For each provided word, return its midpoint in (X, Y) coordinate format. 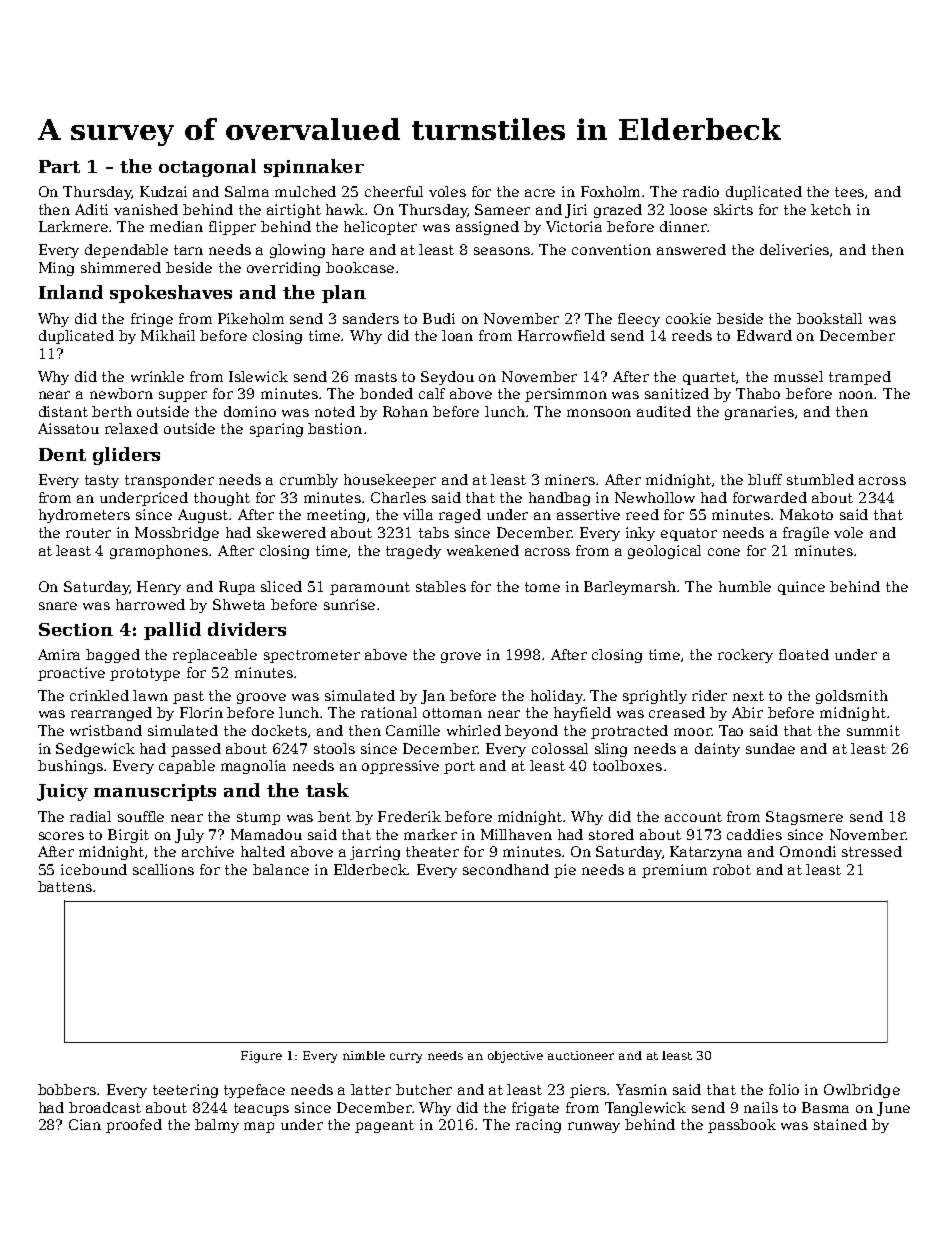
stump (258, 818)
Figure (261, 1057)
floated (804, 654)
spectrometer (312, 656)
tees (849, 192)
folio (784, 1089)
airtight (294, 211)
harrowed (150, 604)
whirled (474, 730)
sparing (276, 430)
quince (801, 588)
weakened (483, 550)
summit (873, 730)
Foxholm (612, 191)
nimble (364, 1055)
